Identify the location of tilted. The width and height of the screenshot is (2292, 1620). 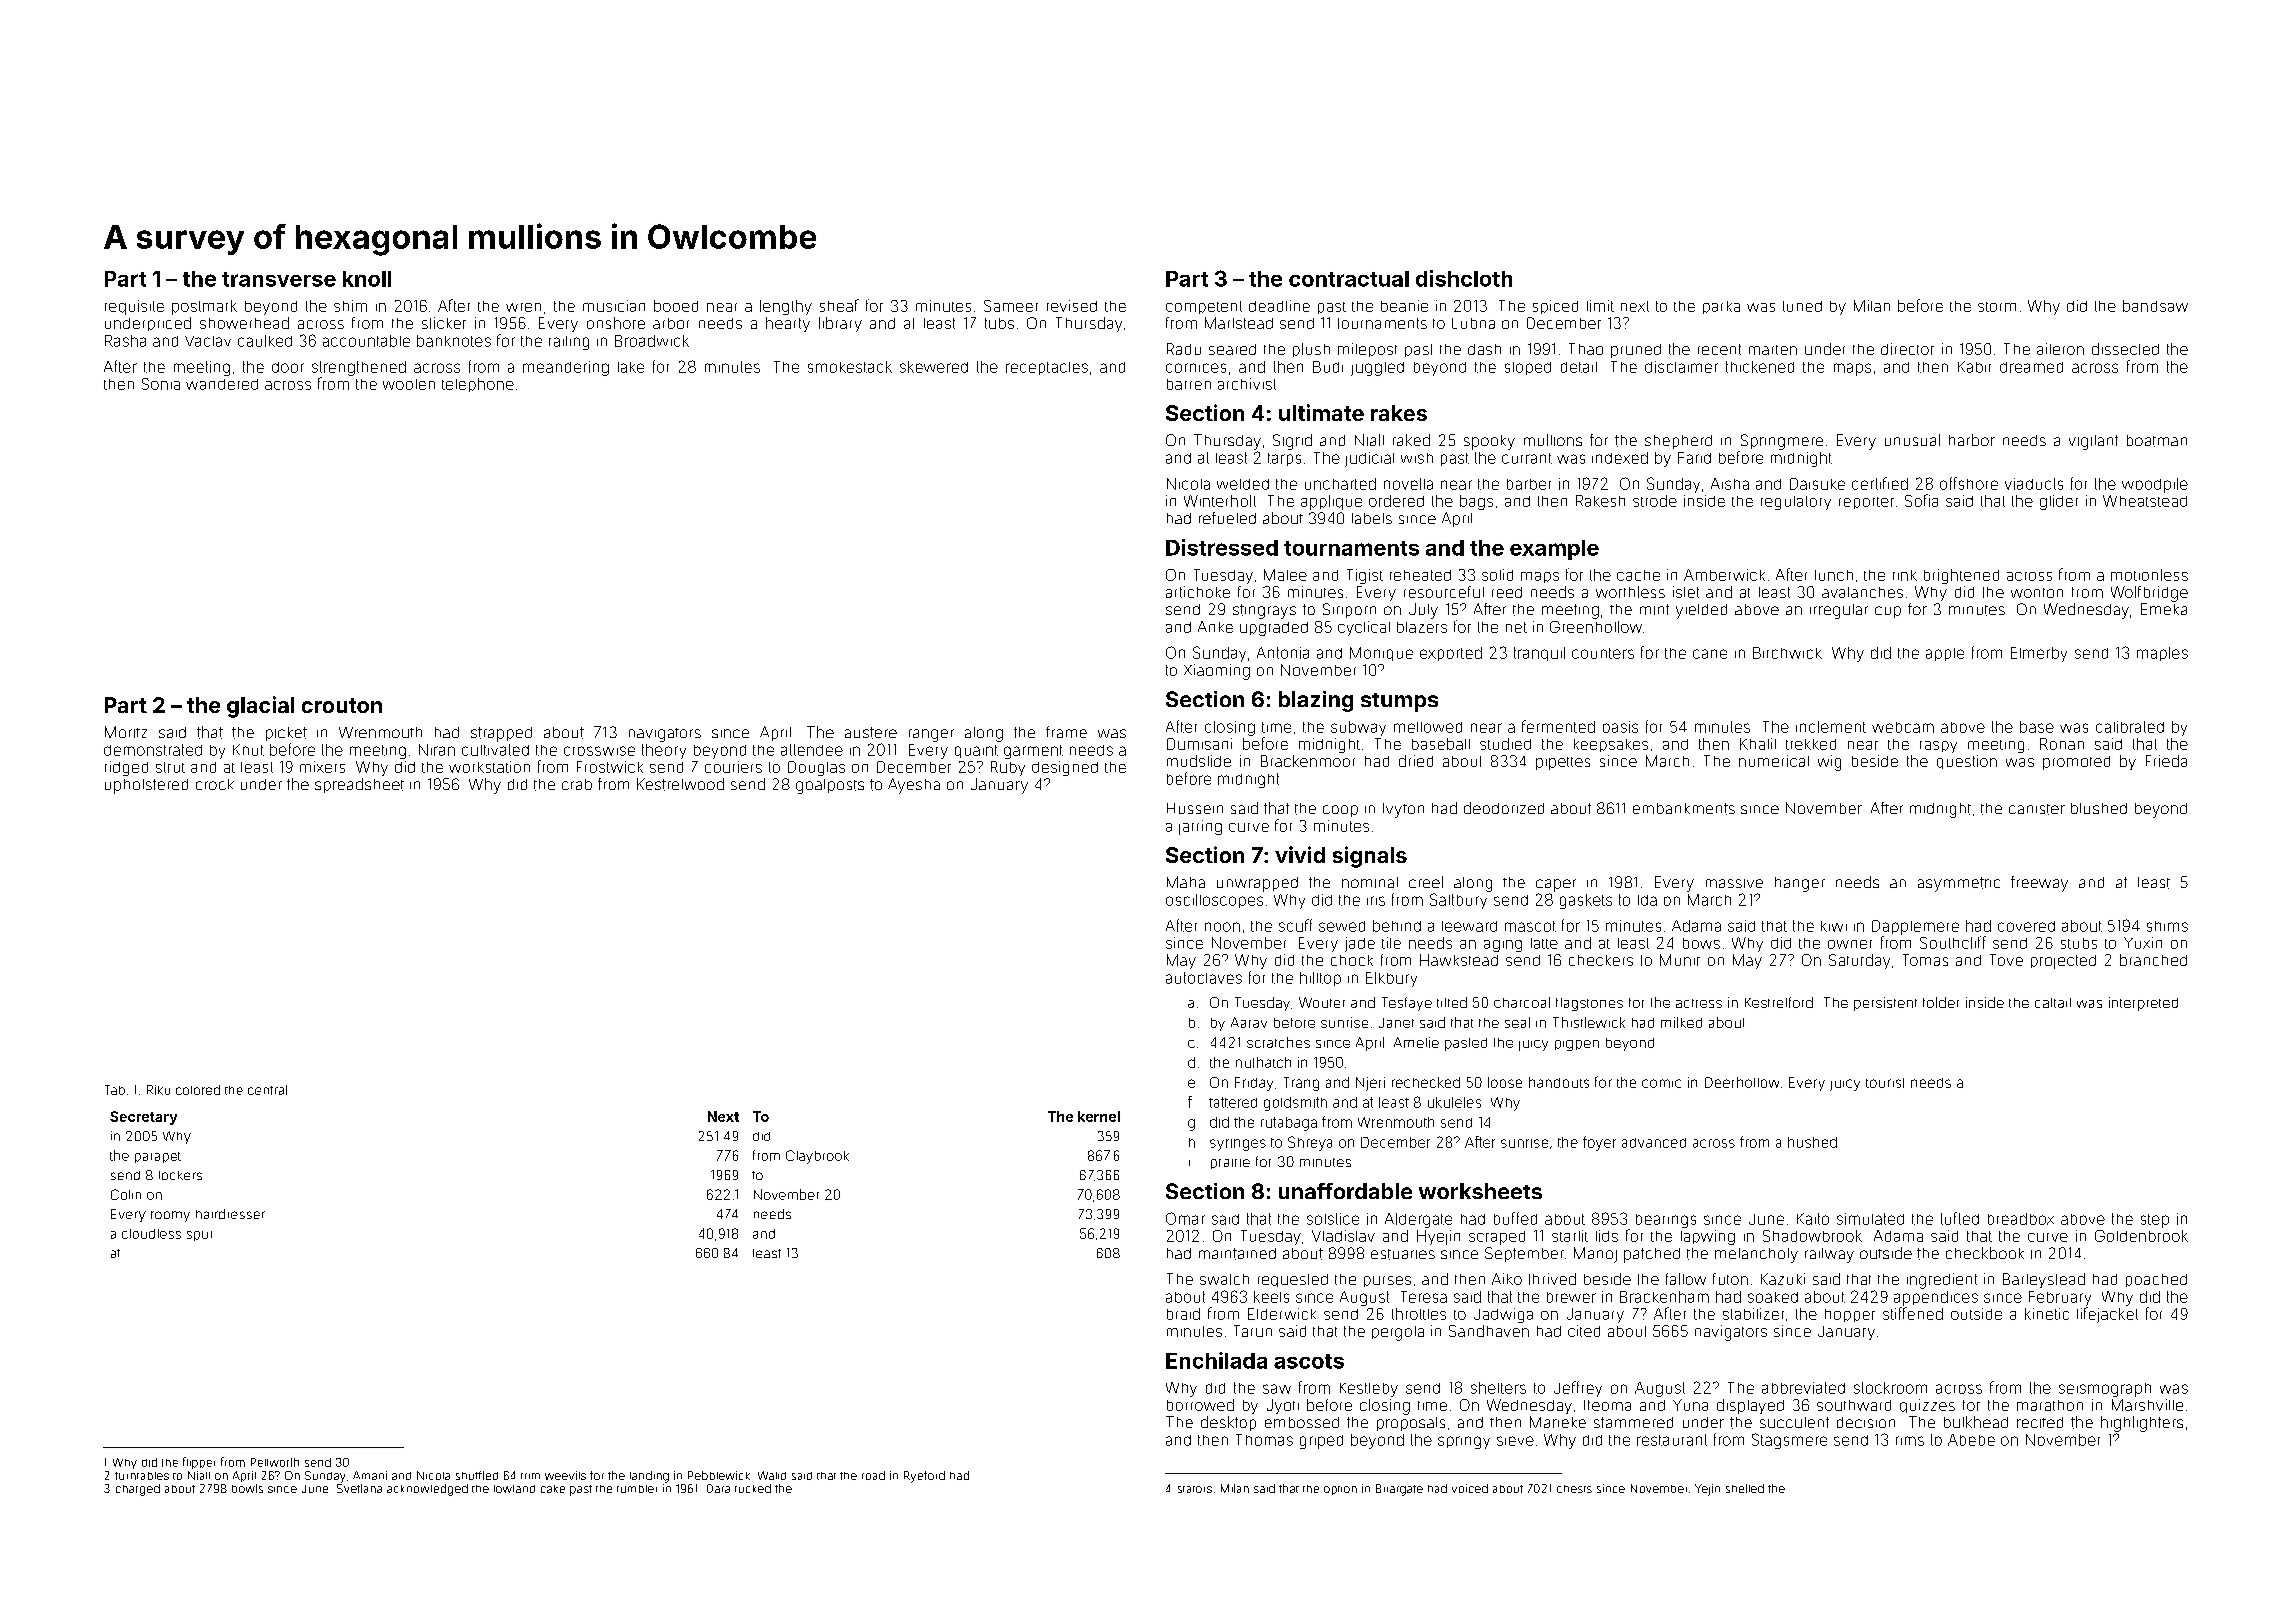
(1452, 1002).
